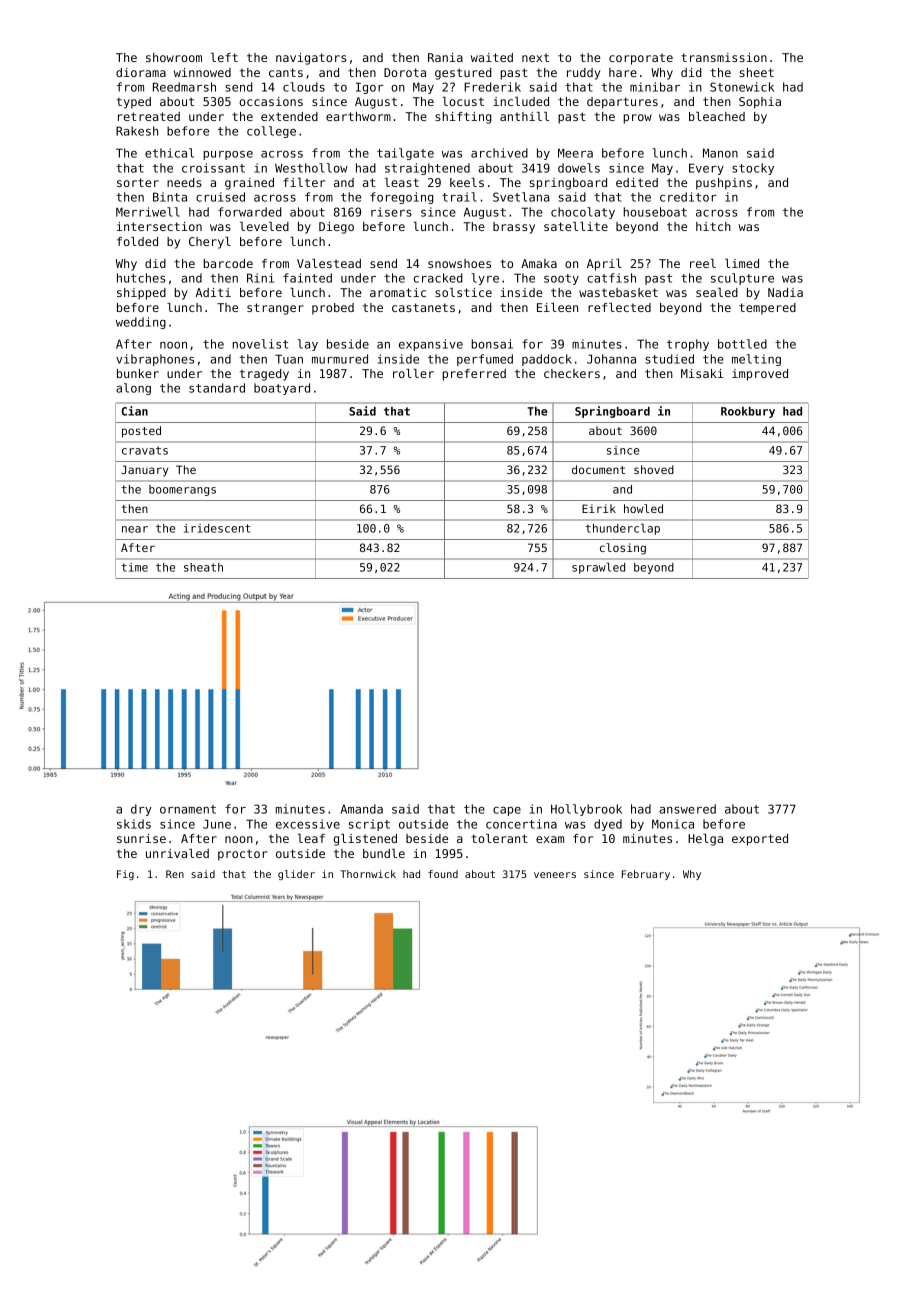 The image size is (924, 1308). Describe the element at coordinates (463, 74) in the screenshot. I see `gestured` at that location.
